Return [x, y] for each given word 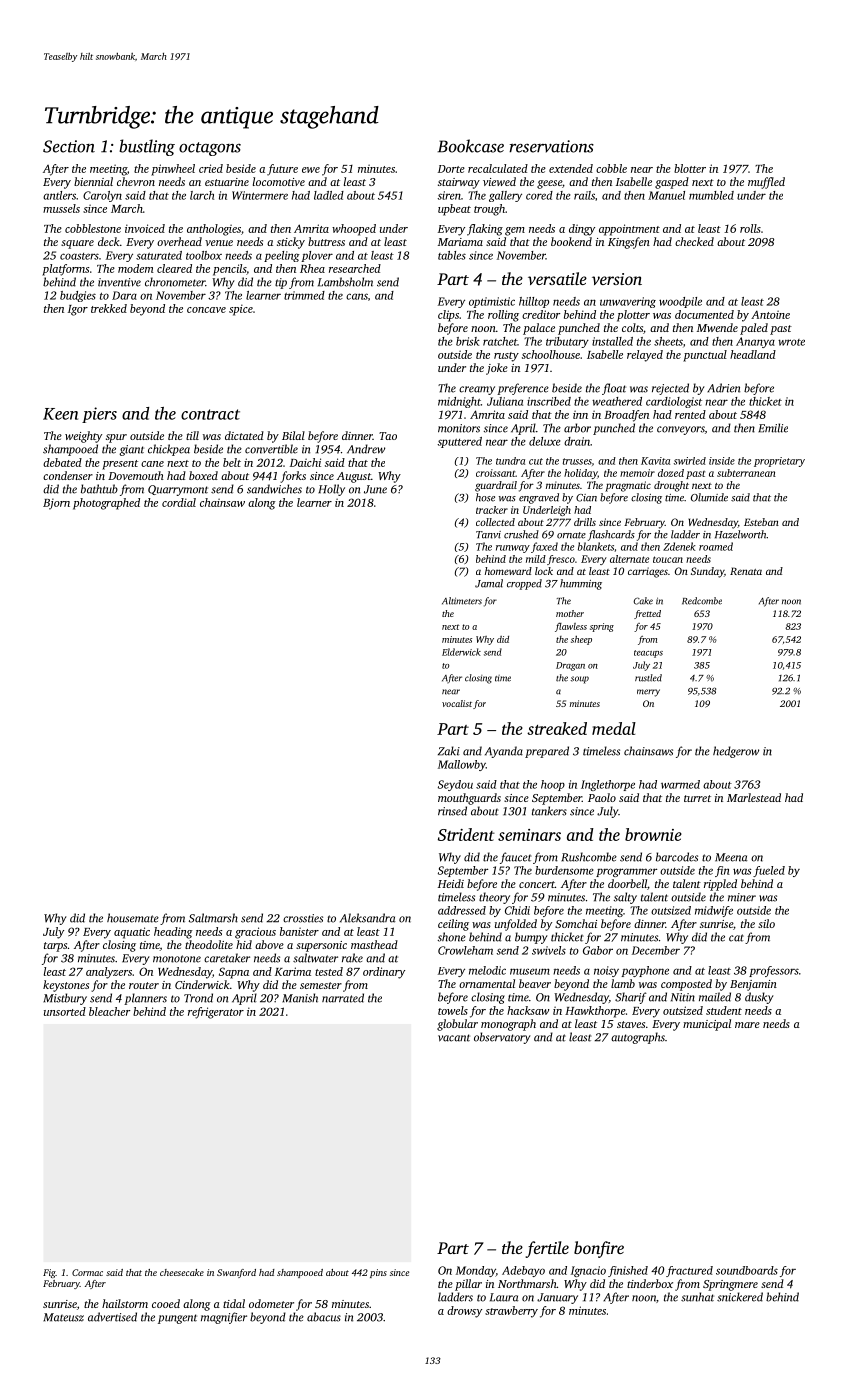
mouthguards [469, 799]
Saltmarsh [213, 918]
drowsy [464, 1312]
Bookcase [470, 146]
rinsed [452, 811]
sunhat [697, 1297]
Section [69, 146]
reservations [551, 146]
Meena [731, 857]
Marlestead [754, 797]
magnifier [224, 1318]
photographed [106, 504]
